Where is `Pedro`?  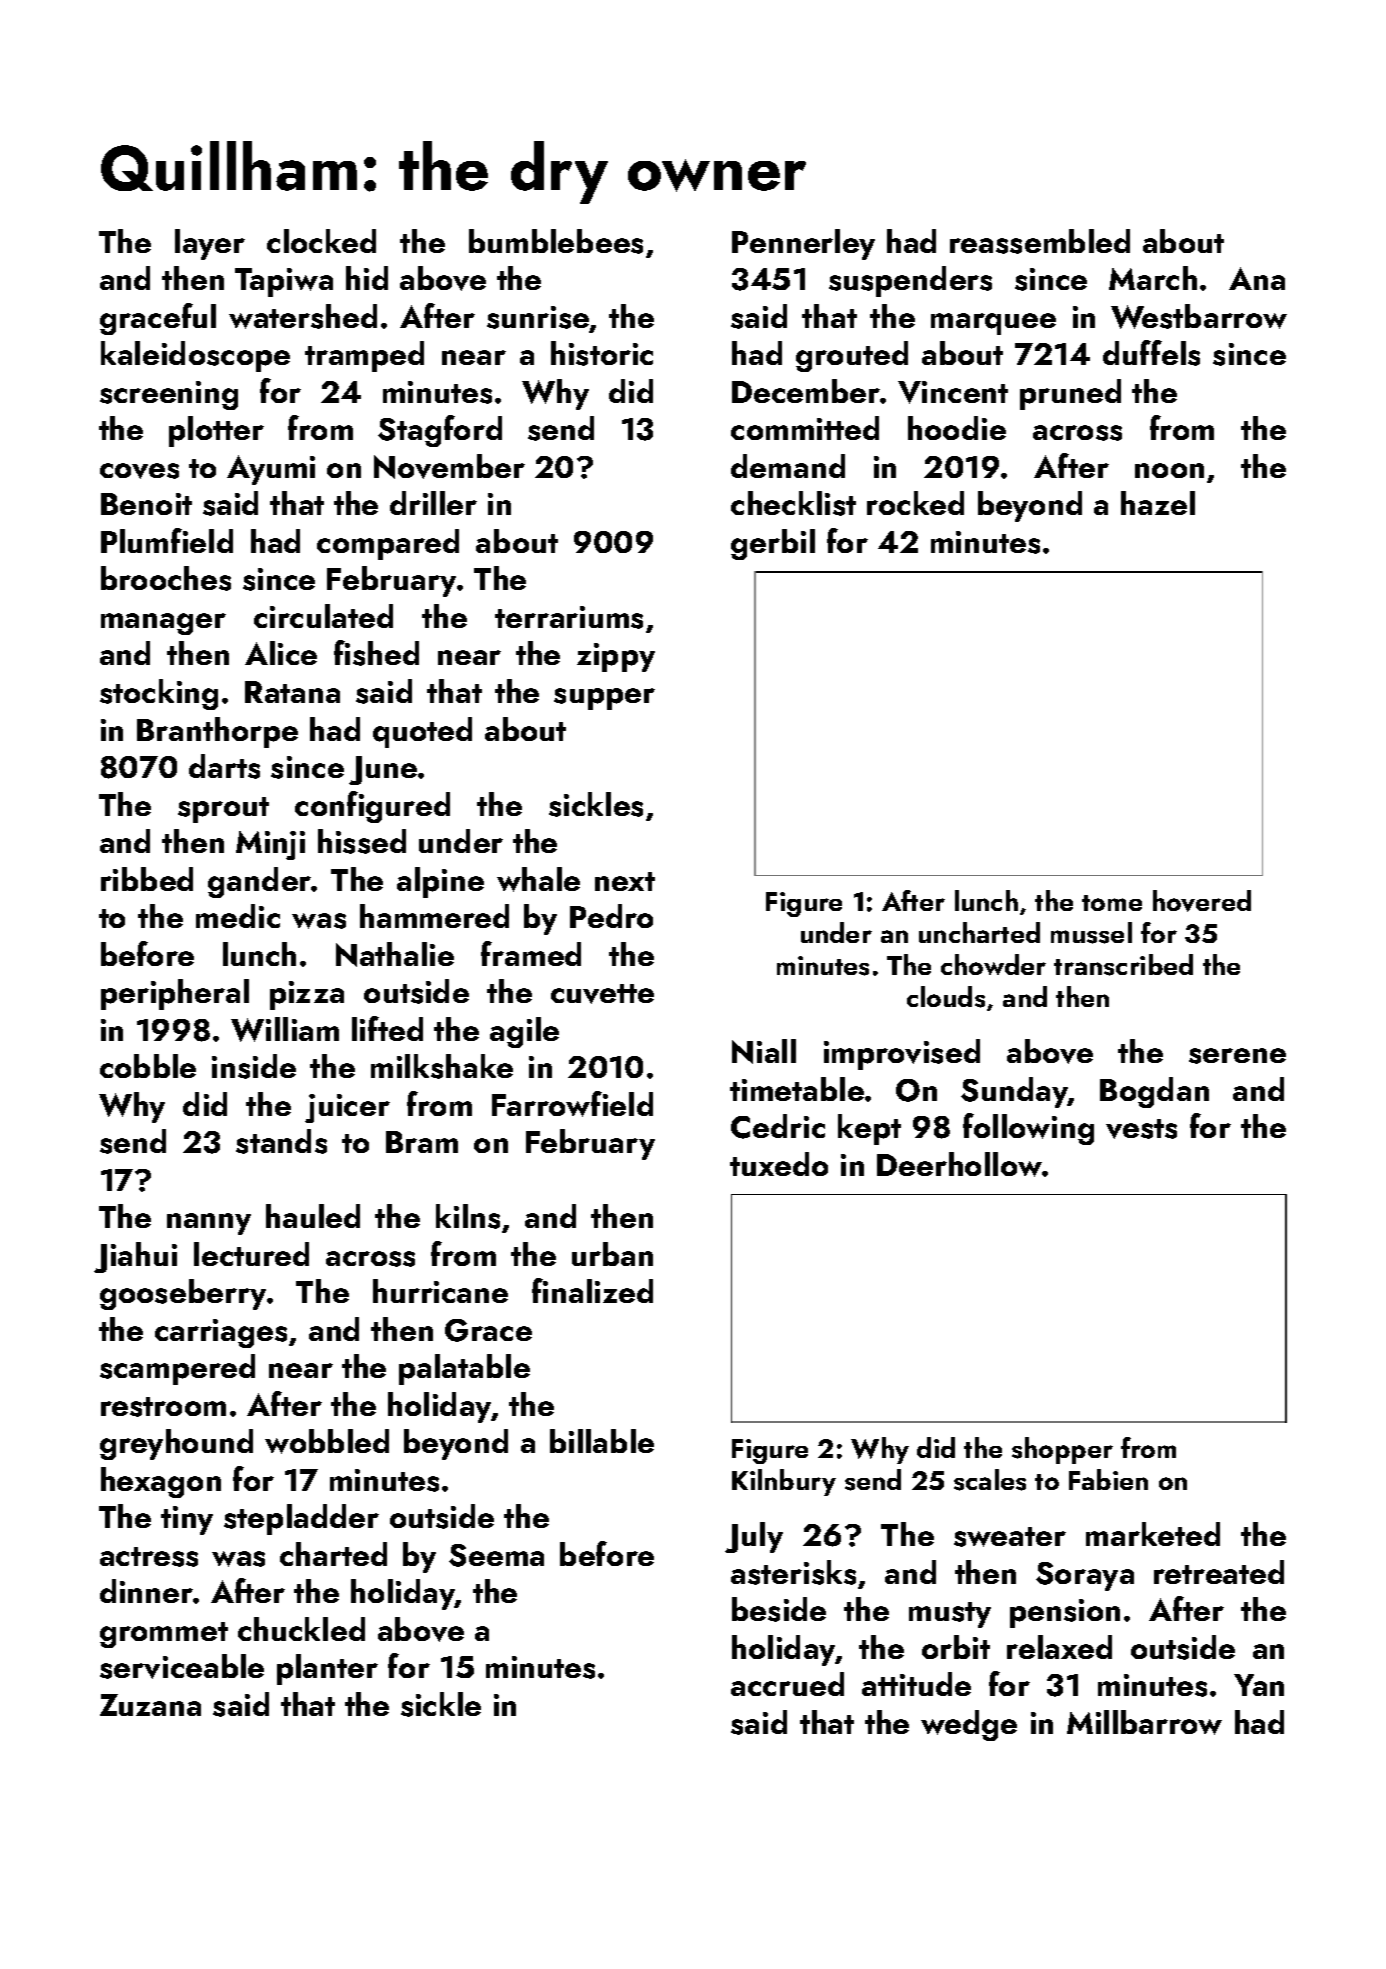 Pedro is located at coordinates (611, 916).
